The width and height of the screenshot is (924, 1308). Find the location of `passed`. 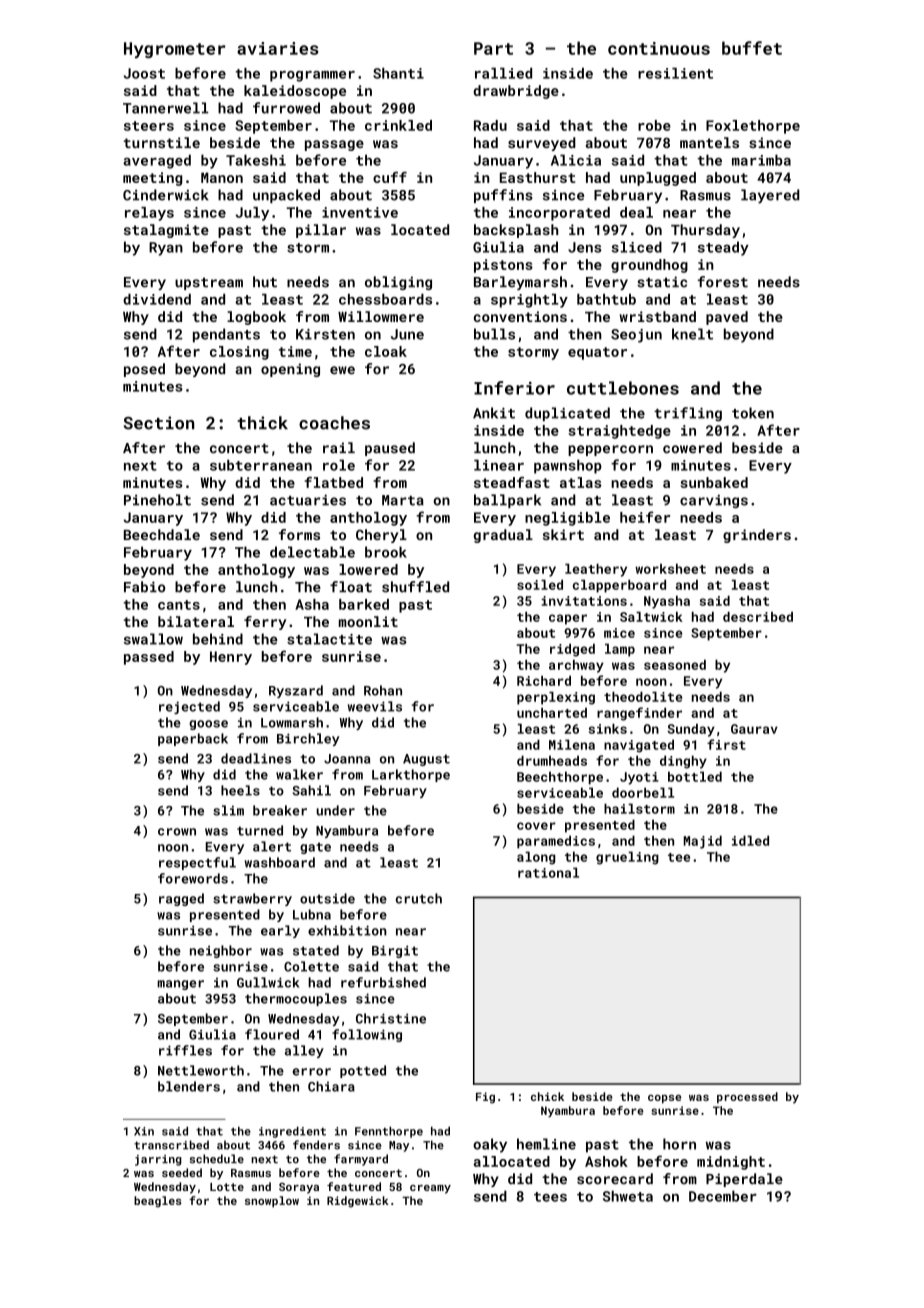

passed is located at coordinates (149, 658).
